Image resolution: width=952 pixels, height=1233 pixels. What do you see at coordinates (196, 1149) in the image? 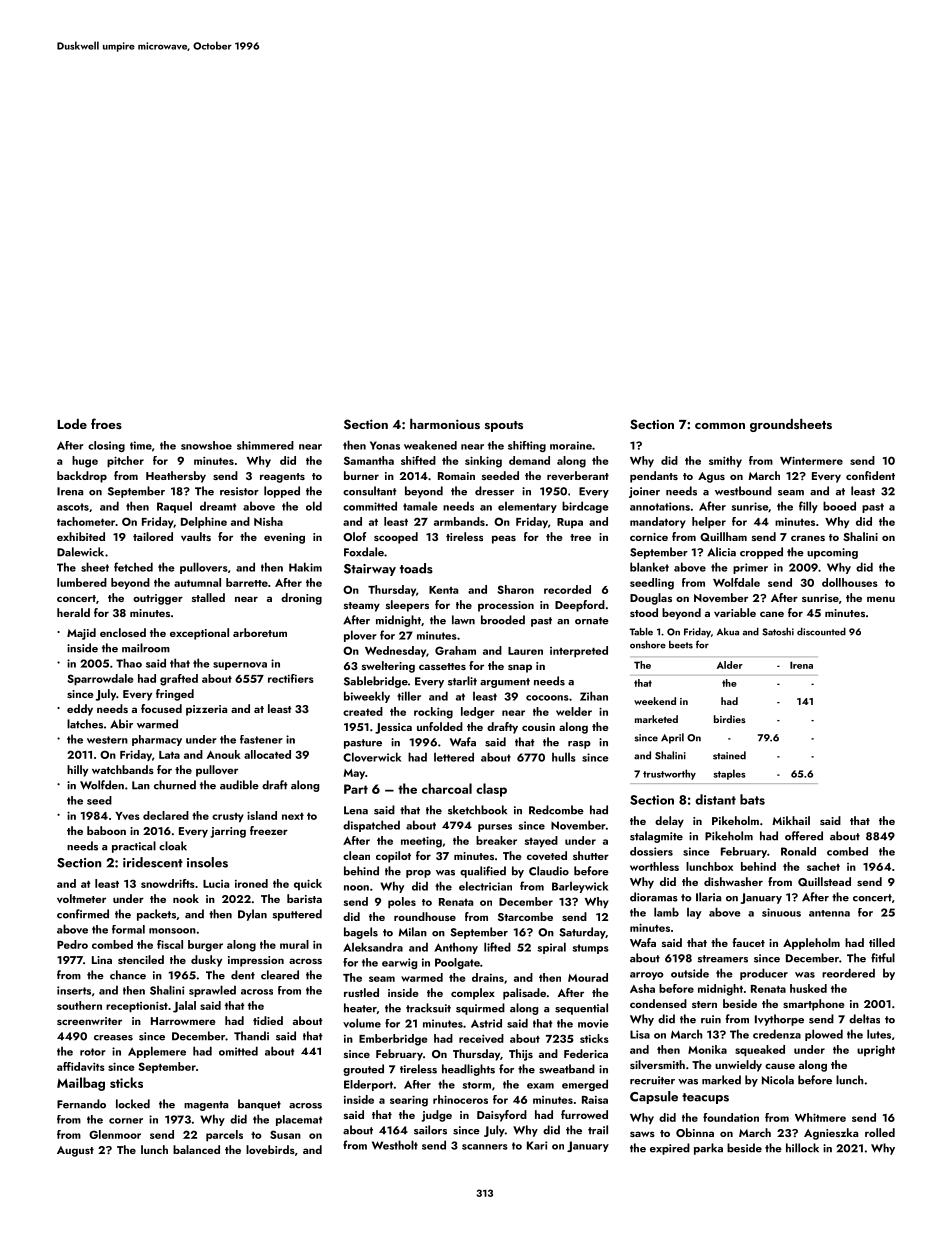
I see `balanced` at bounding box center [196, 1149].
